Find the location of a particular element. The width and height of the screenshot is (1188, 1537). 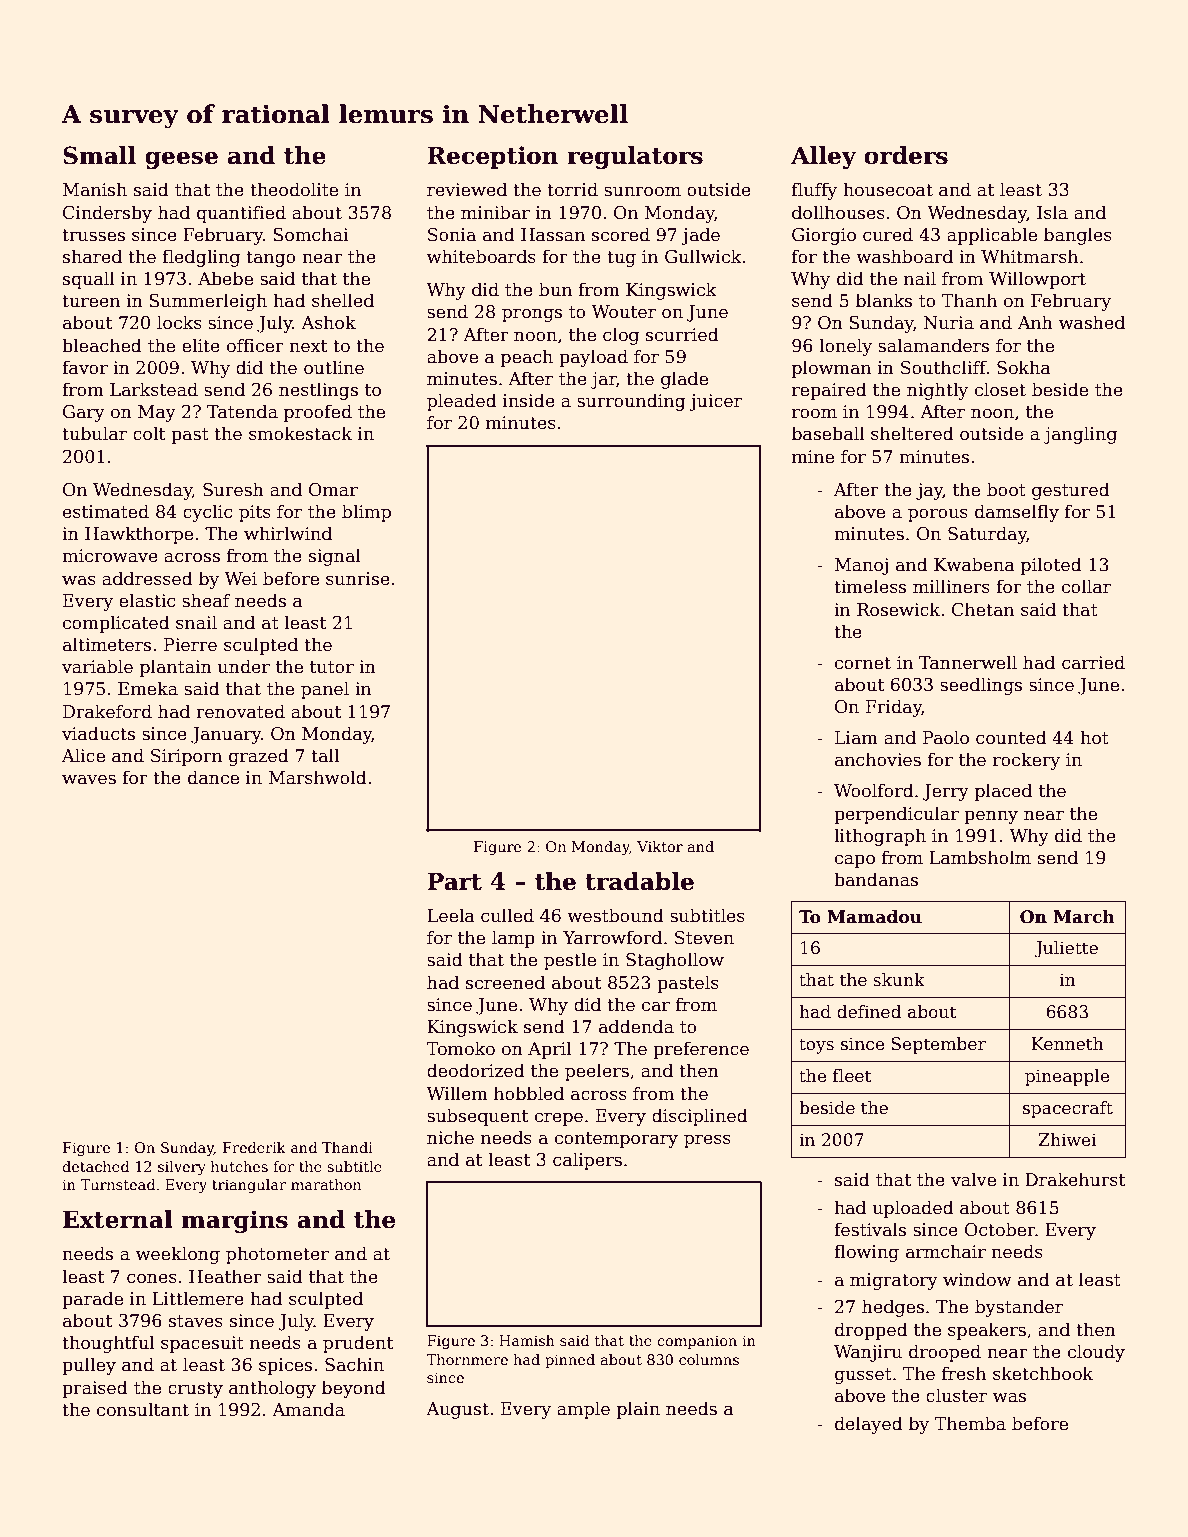

screened is located at coordinates (505, 982).
